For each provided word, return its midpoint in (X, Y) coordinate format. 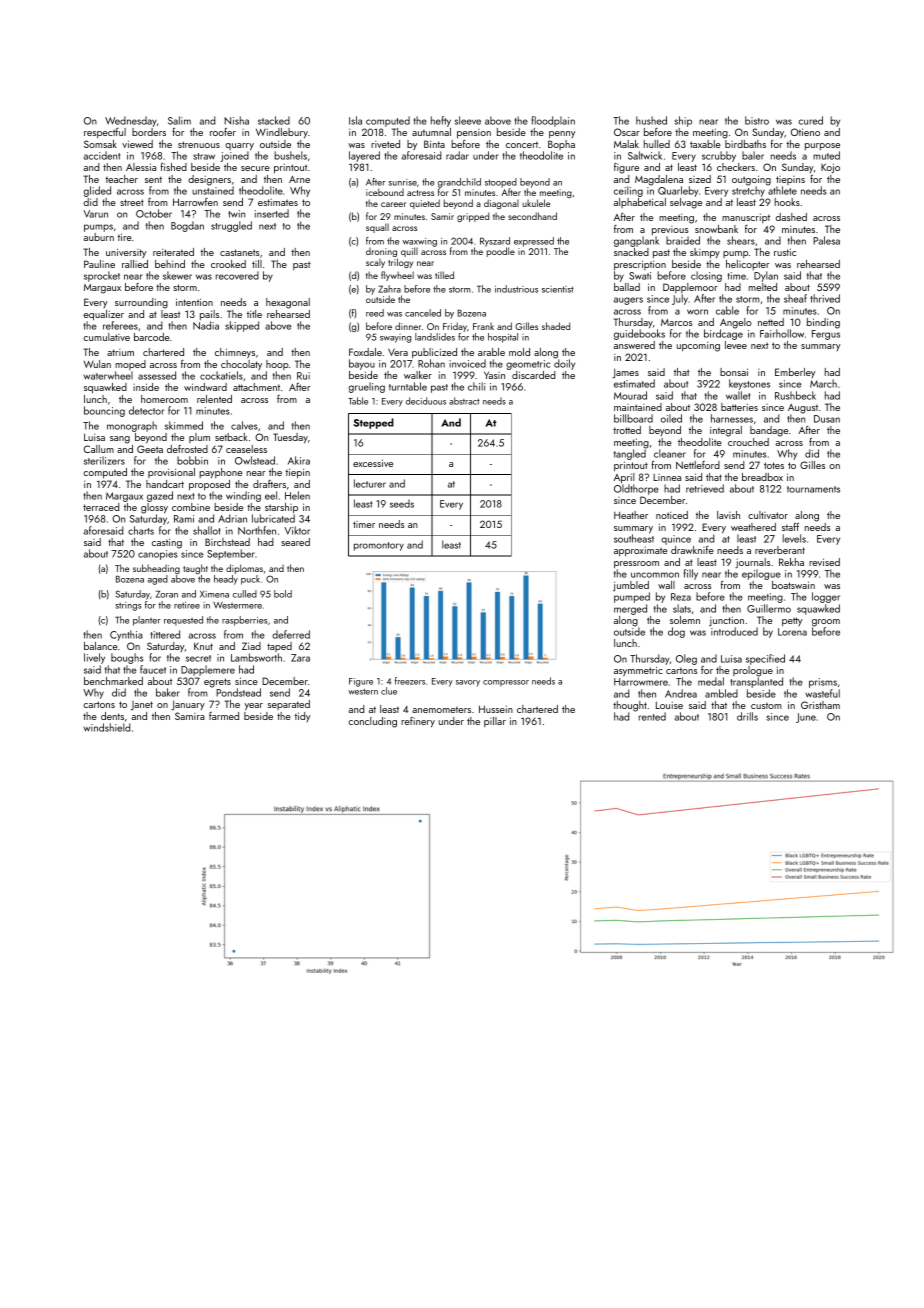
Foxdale (365, 352)
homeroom (164, 399)
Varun (95, 214)
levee (736, 345)
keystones (749, 384)
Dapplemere (208, 670)
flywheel (397, 276)
